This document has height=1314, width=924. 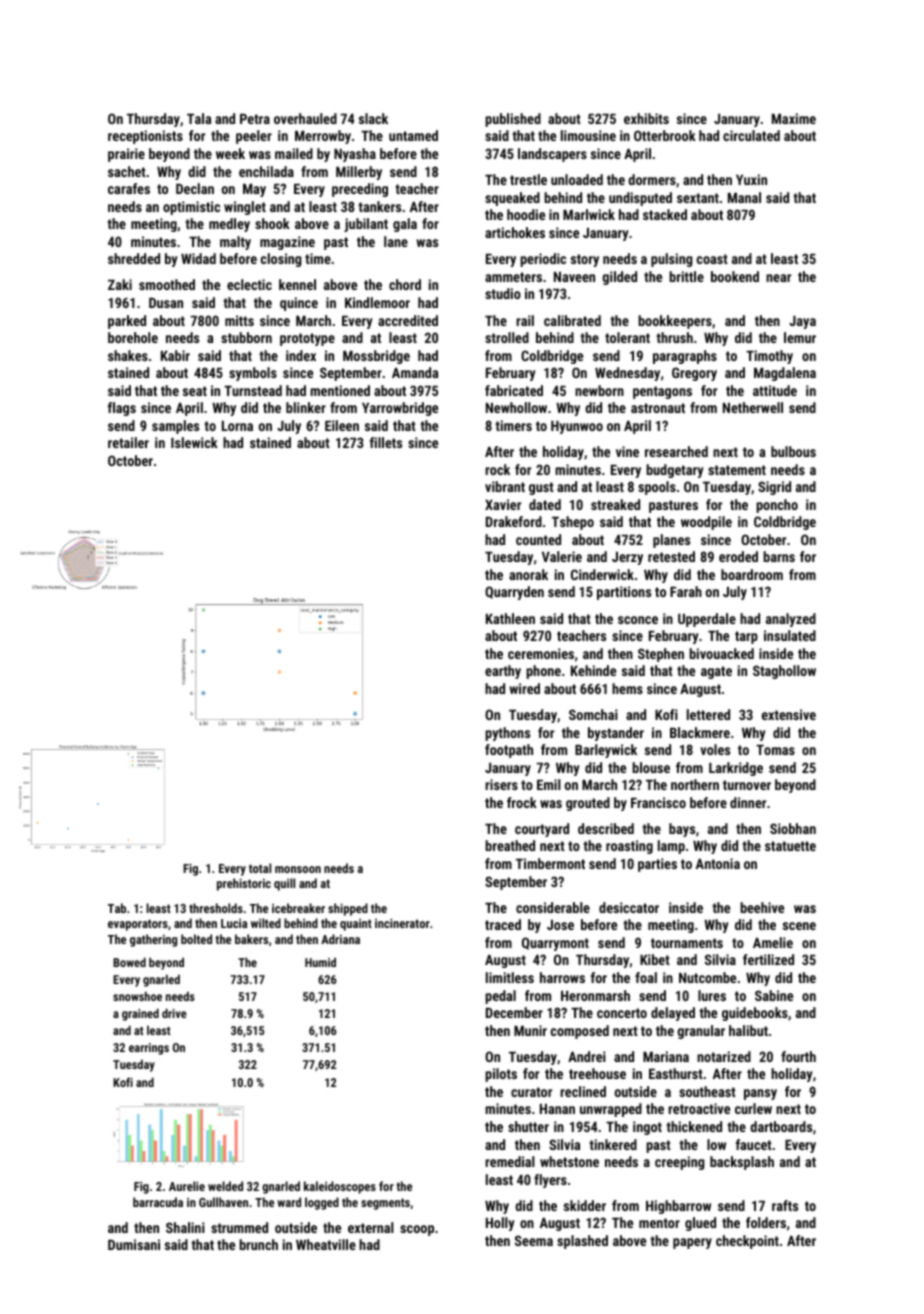 I want to click on Yuxin, so click(x=751, y=179).
